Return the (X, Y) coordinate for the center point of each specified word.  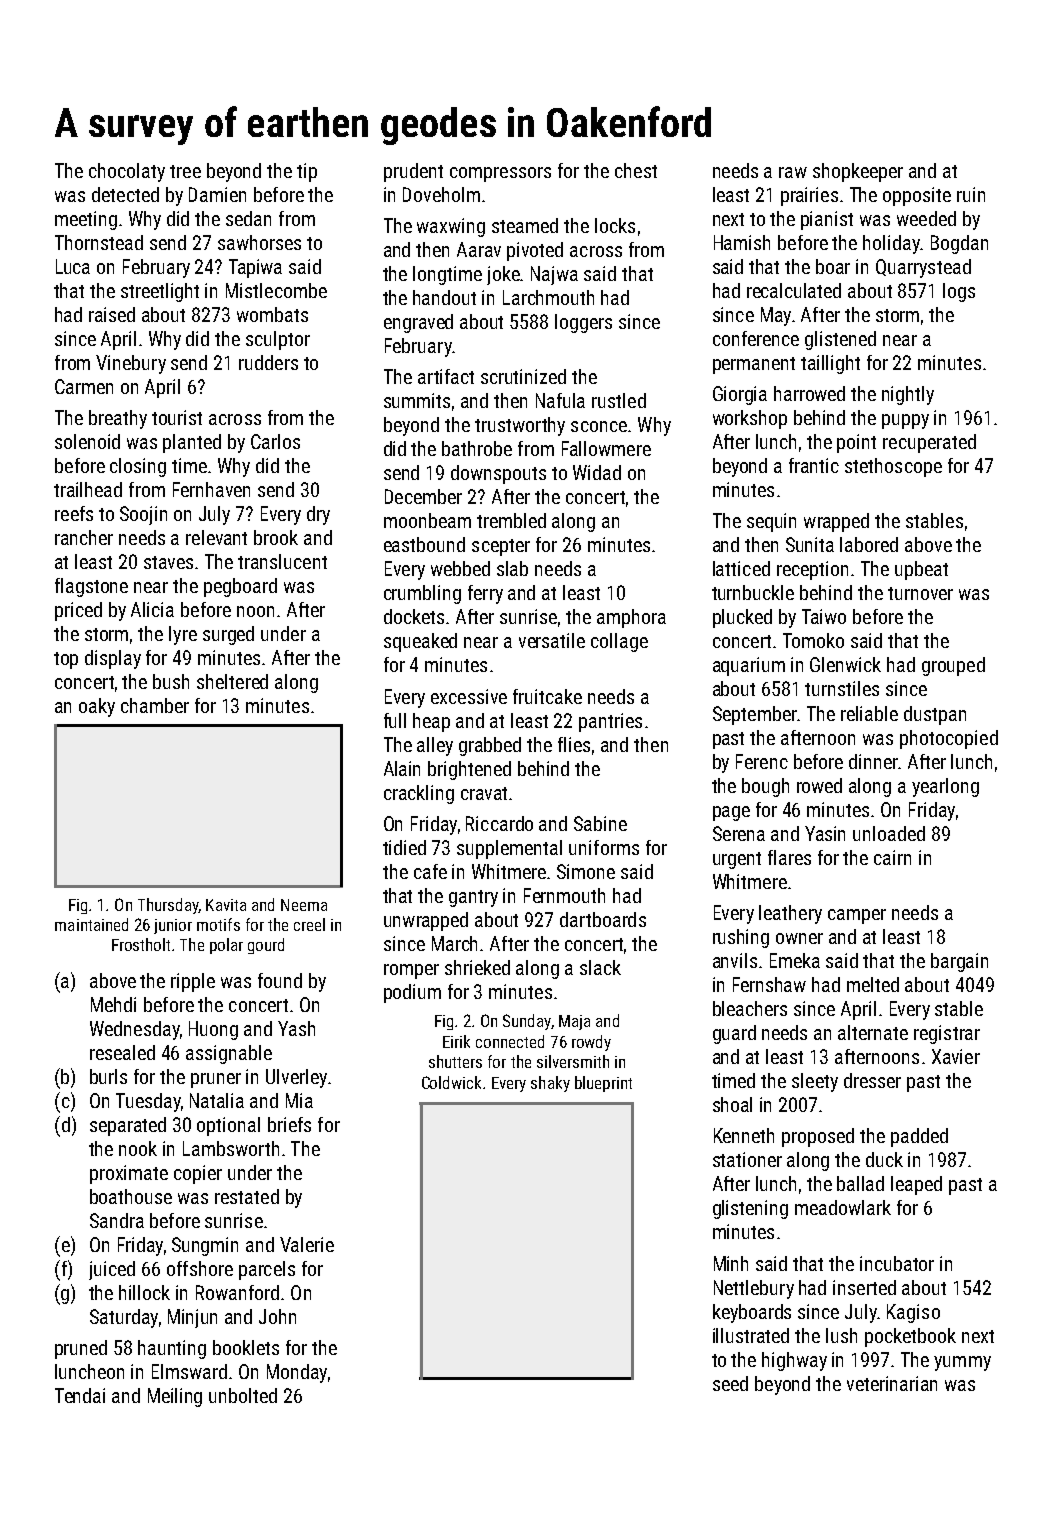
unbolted (243, 1395)
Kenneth (744, 1135)
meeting (86, 220)
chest (636, 170)
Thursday (168, 906)
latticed (741, 568)
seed (730, 1383)
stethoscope (893, 467)
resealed (122, 1052)
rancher (84, 537)
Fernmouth (564, 895)
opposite (917, 196)
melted (873, 984)
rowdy (591, 1043)
